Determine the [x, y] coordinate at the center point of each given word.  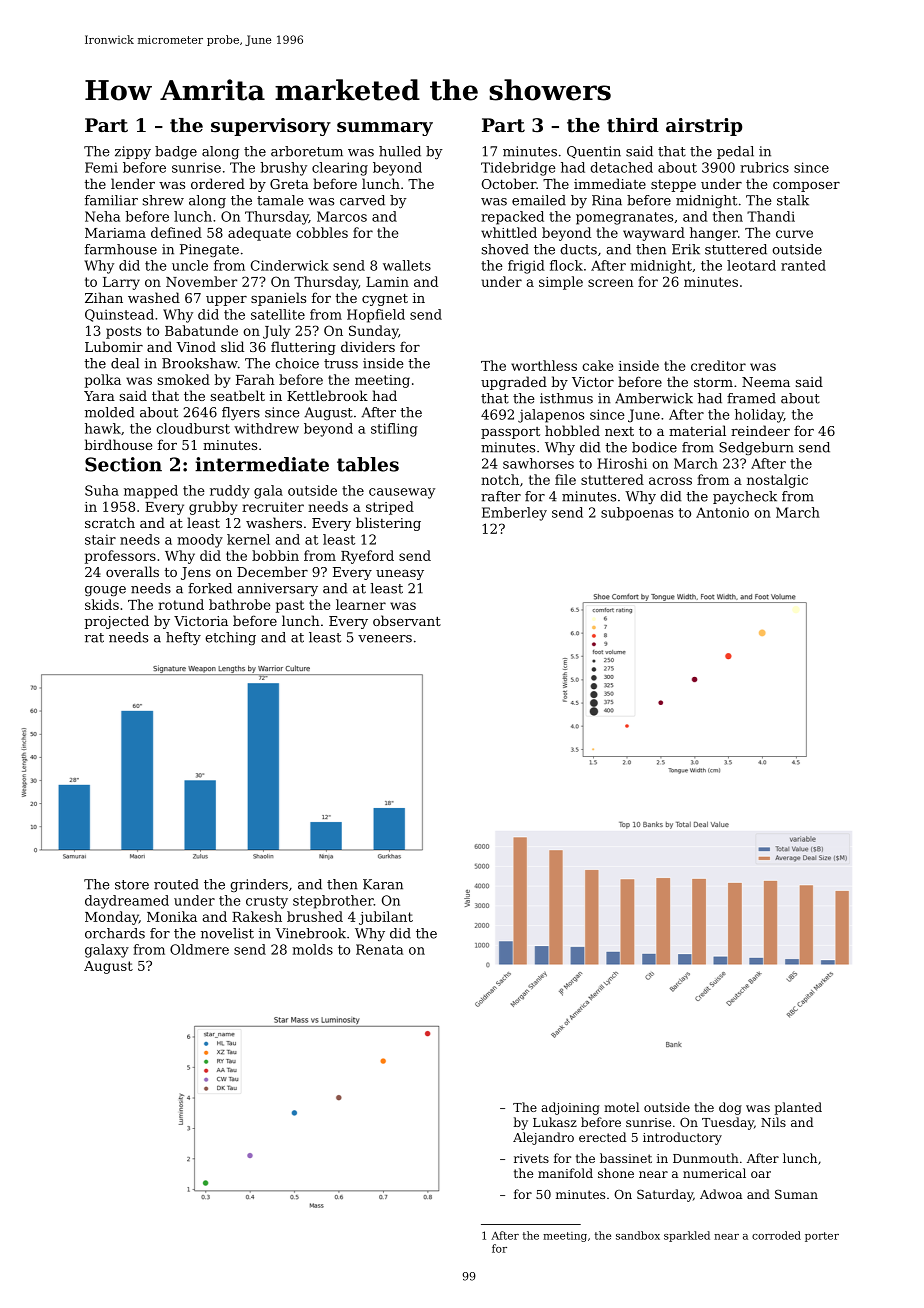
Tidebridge [518, 169]
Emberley [514, 514]
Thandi [771, 216]
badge [176, 152]
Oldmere [199, 949]
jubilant [386, 918]
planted [798, 1108]
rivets [531, 1158]
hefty [183, 638]
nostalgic [777, 481]
